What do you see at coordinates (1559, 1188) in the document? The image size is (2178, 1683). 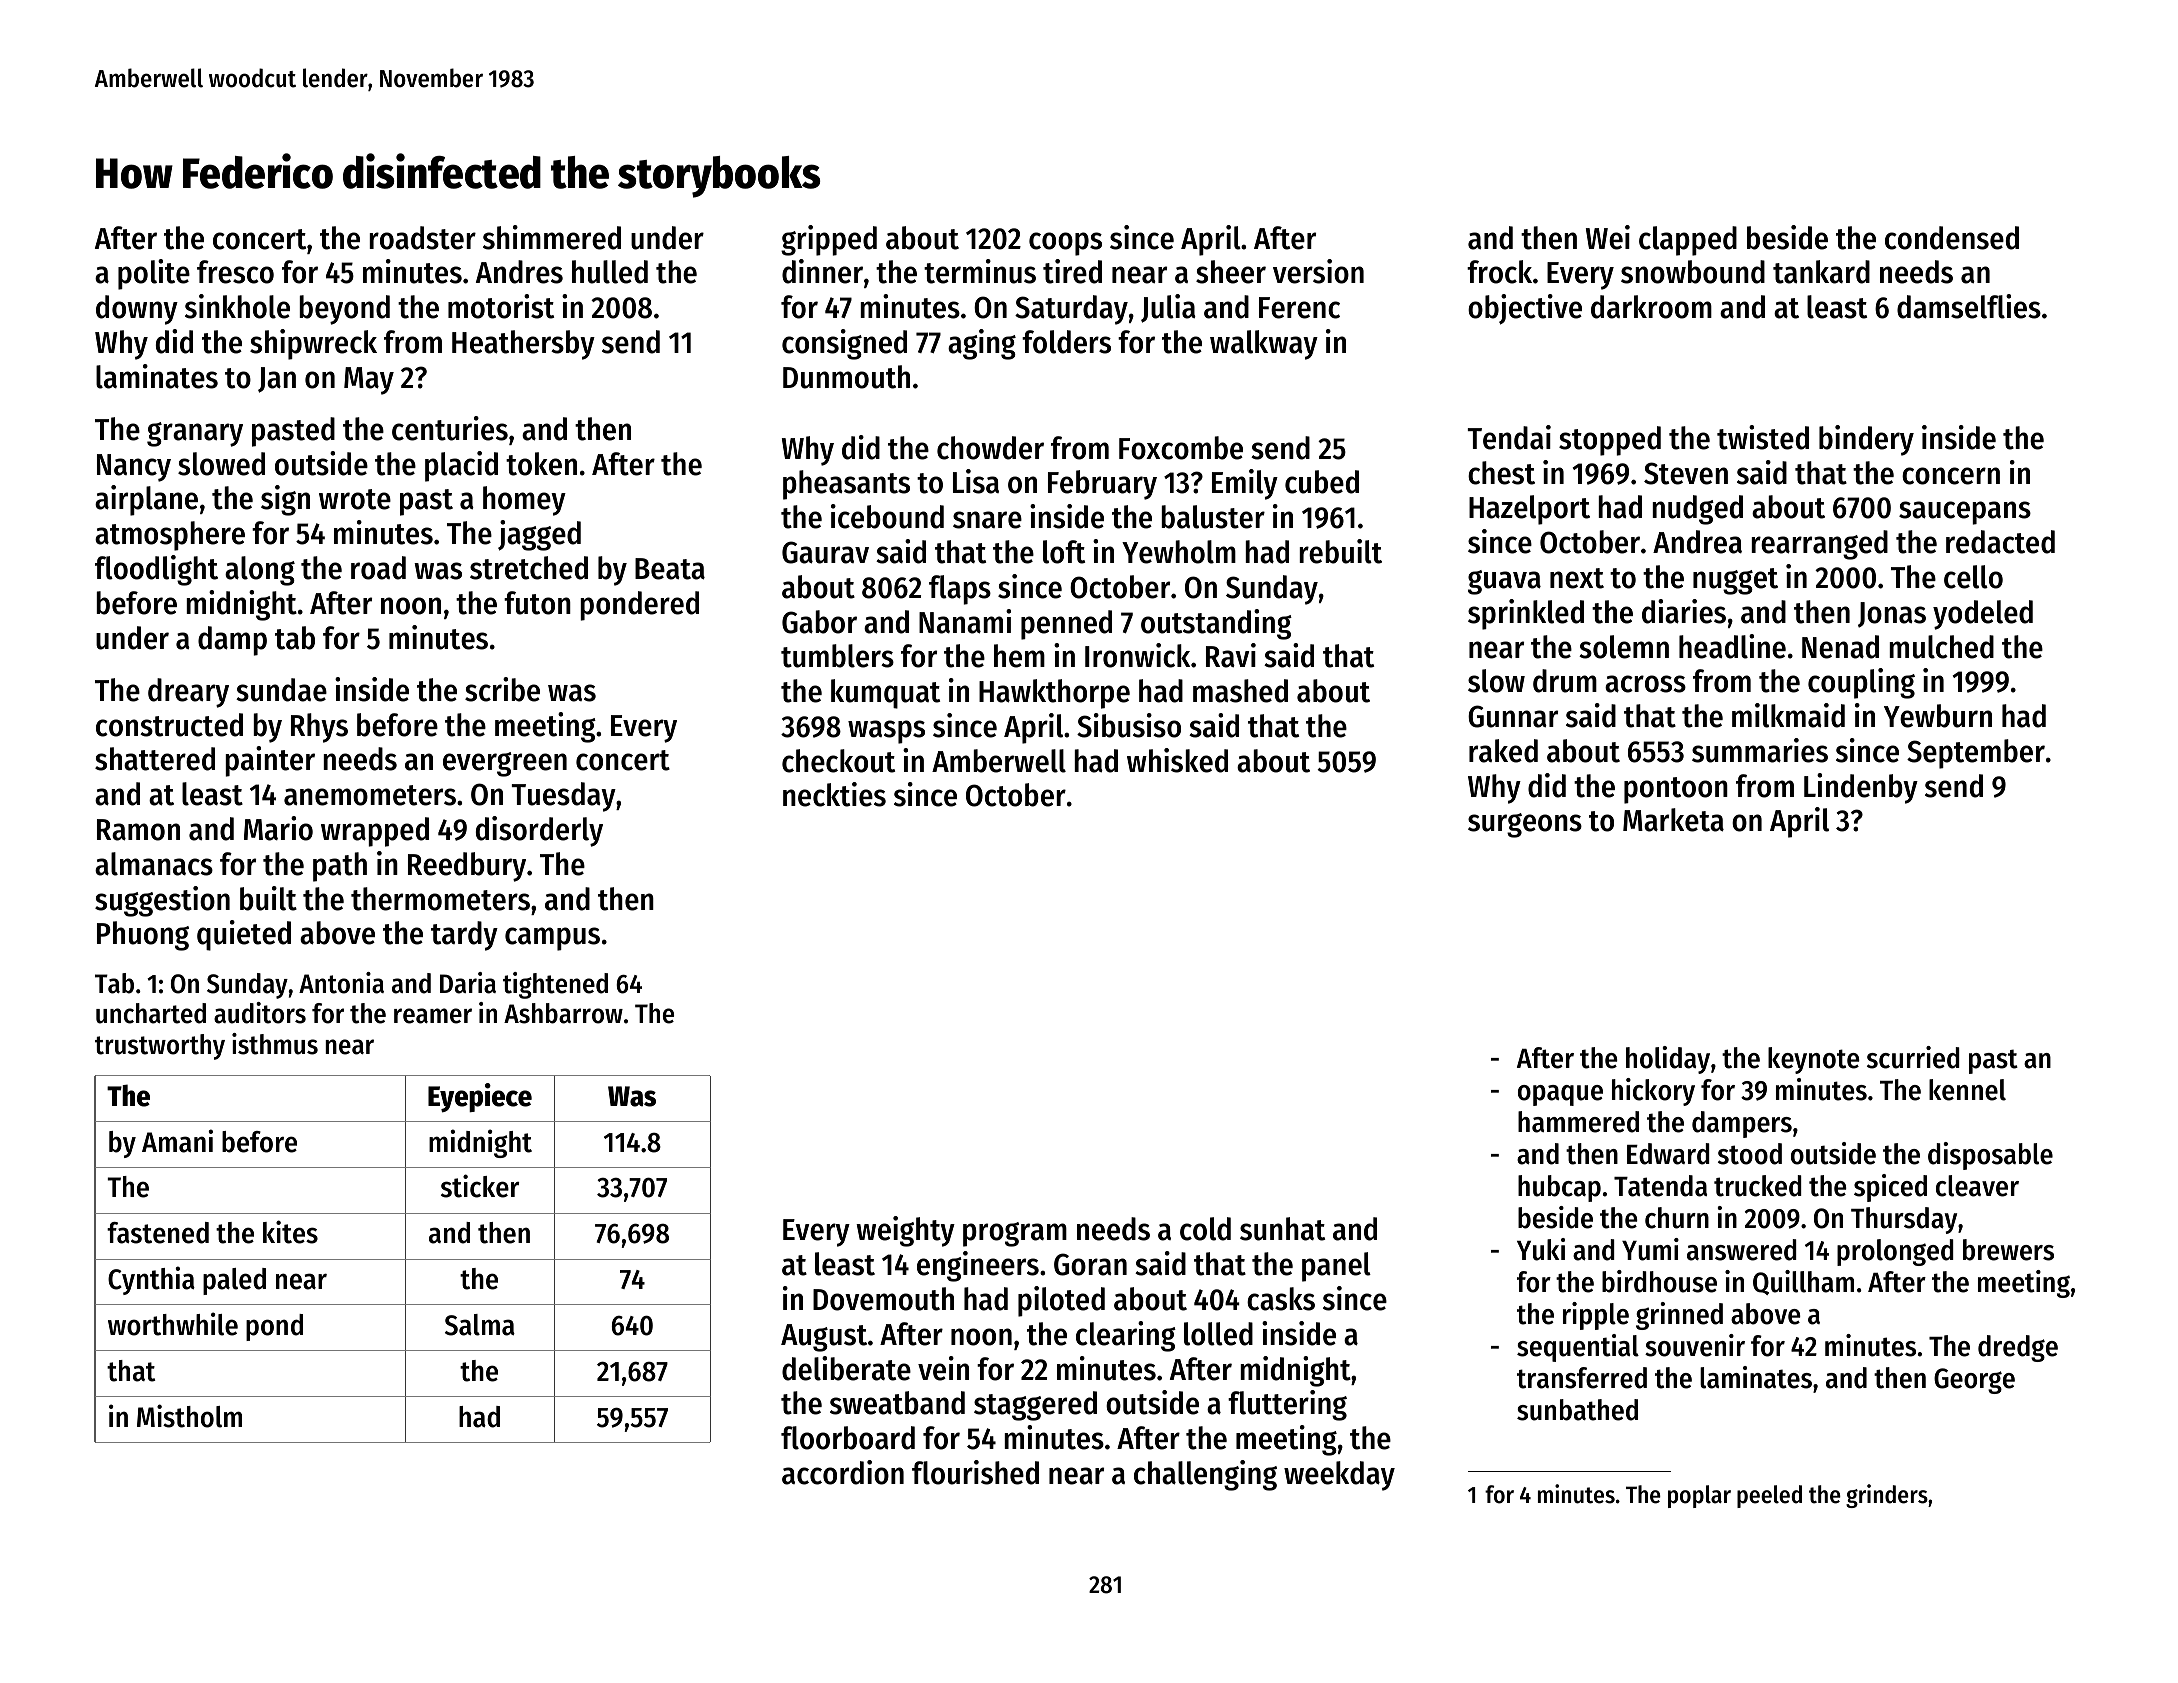 I see `hubcap` at bounding box center [1559, 1188].
